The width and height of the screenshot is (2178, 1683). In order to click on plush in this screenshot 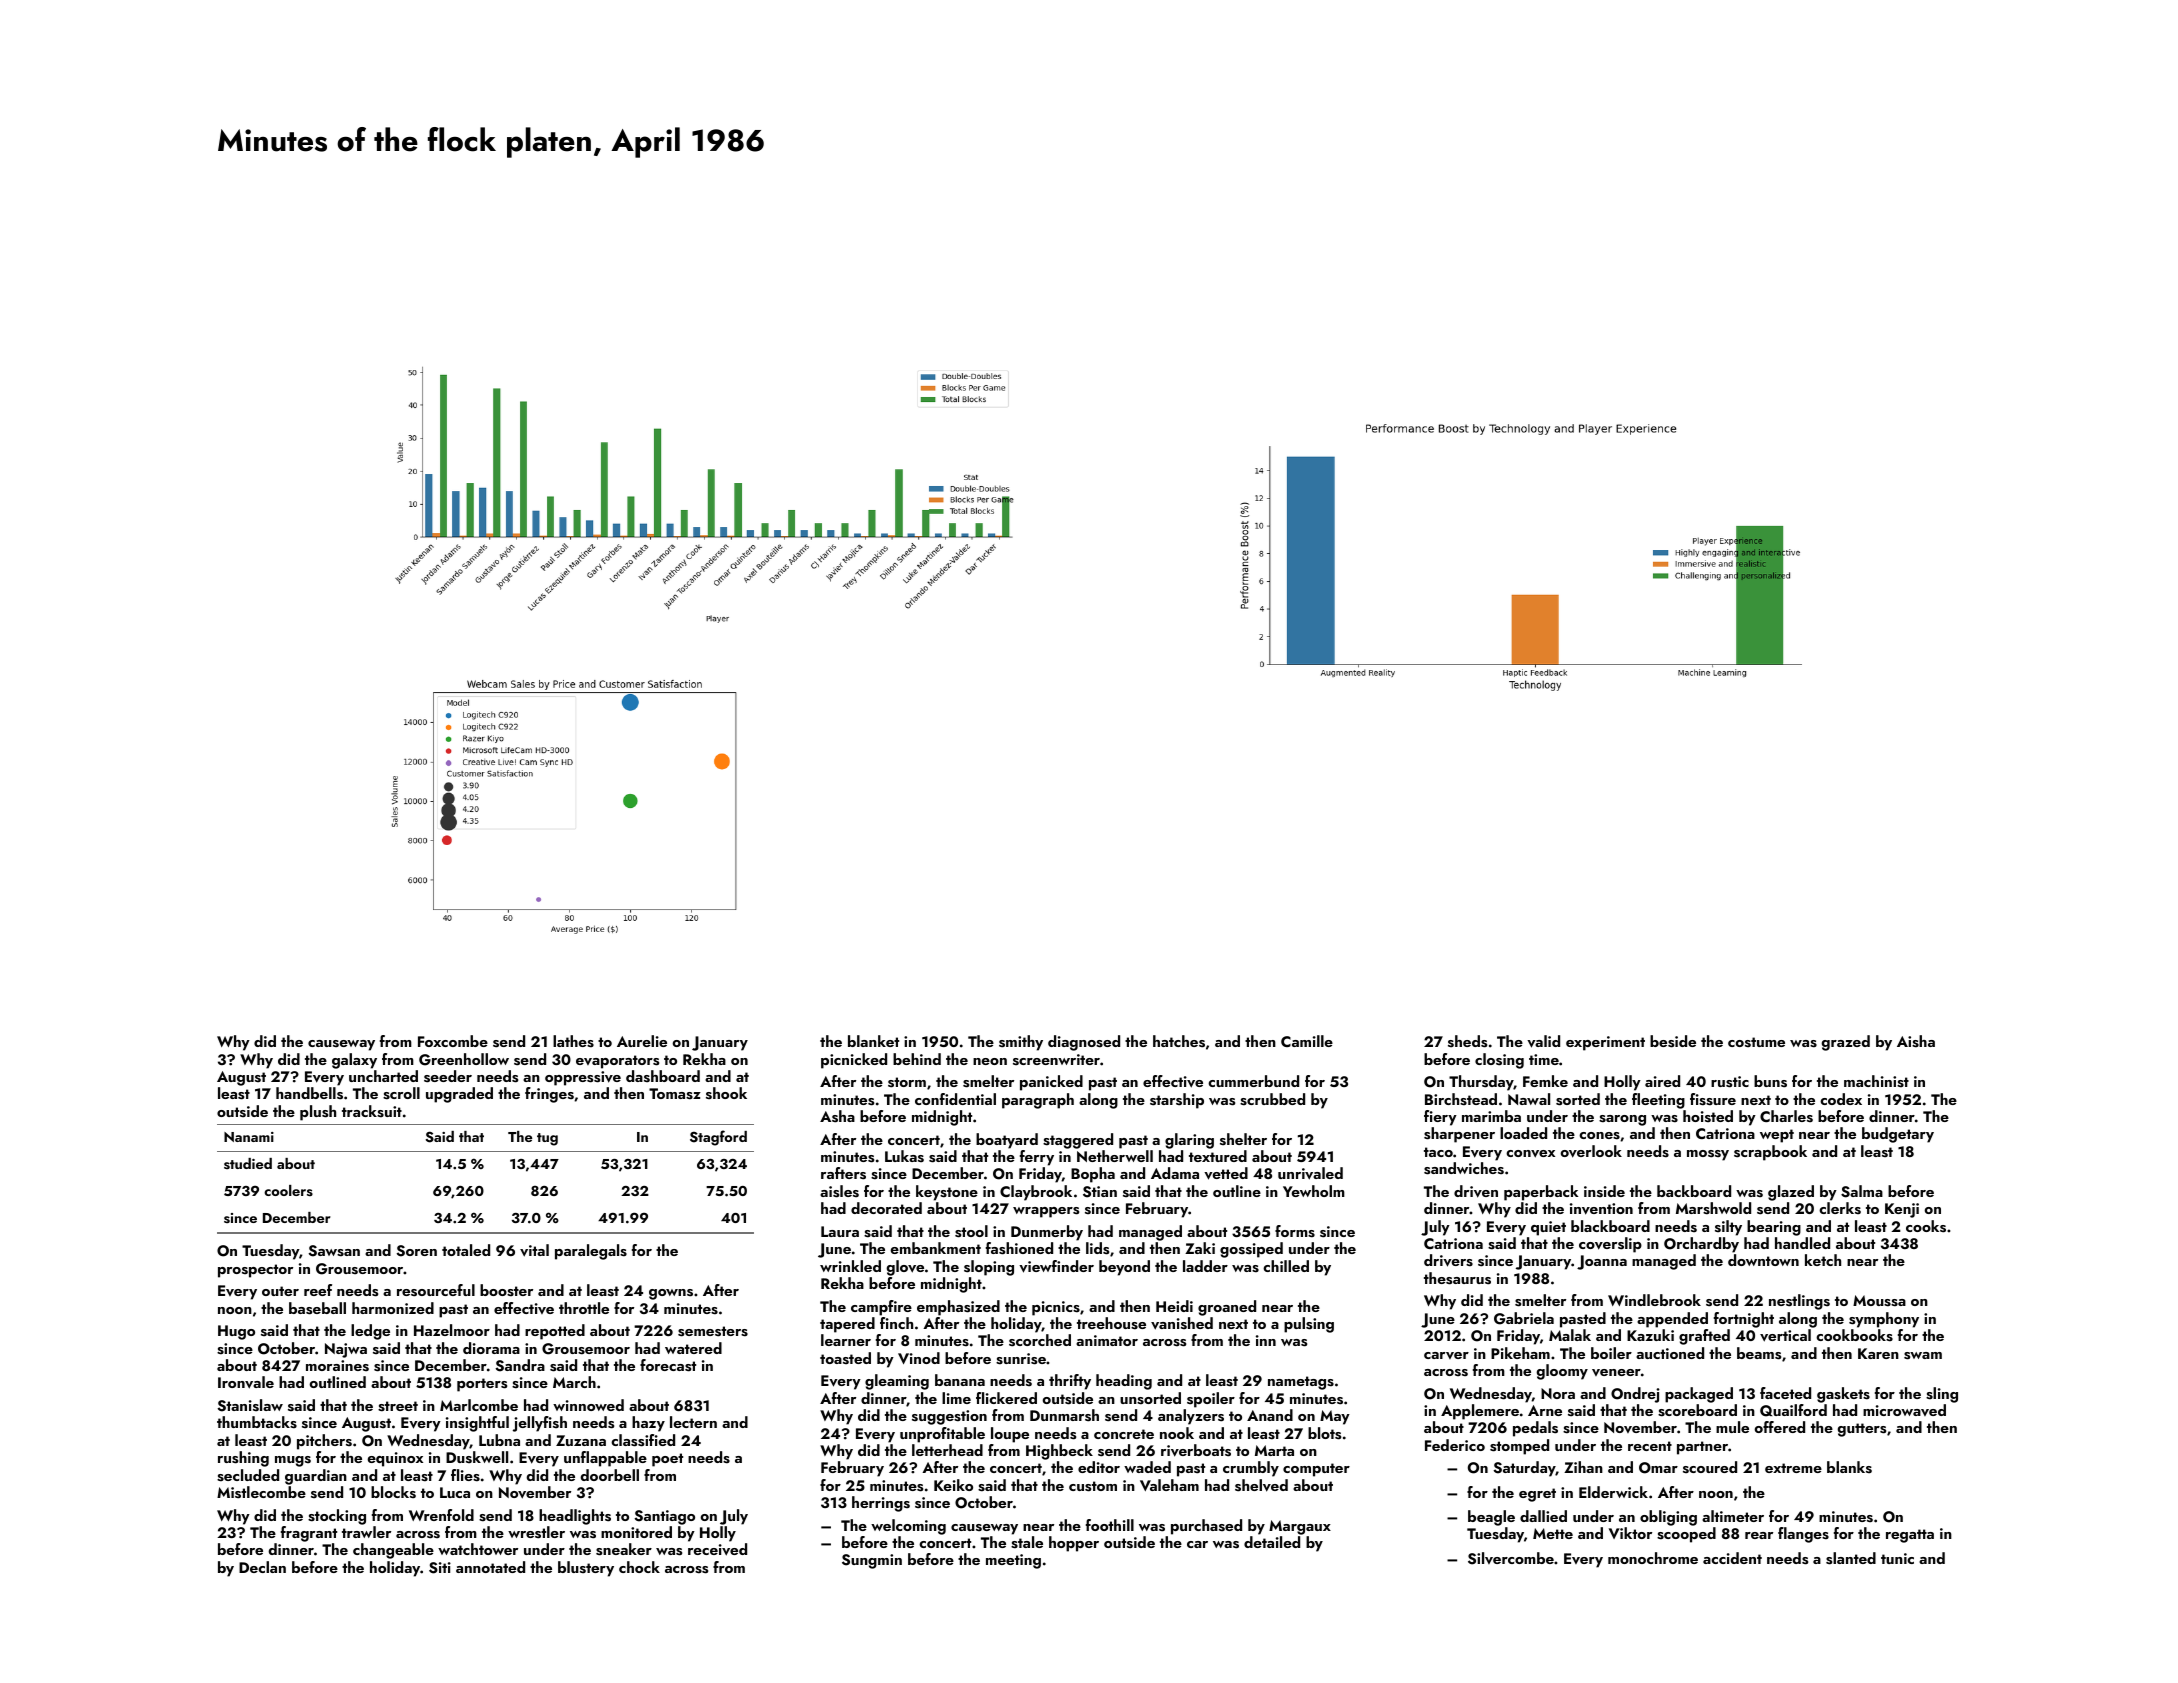, I will do `click(318, 1113)`.
